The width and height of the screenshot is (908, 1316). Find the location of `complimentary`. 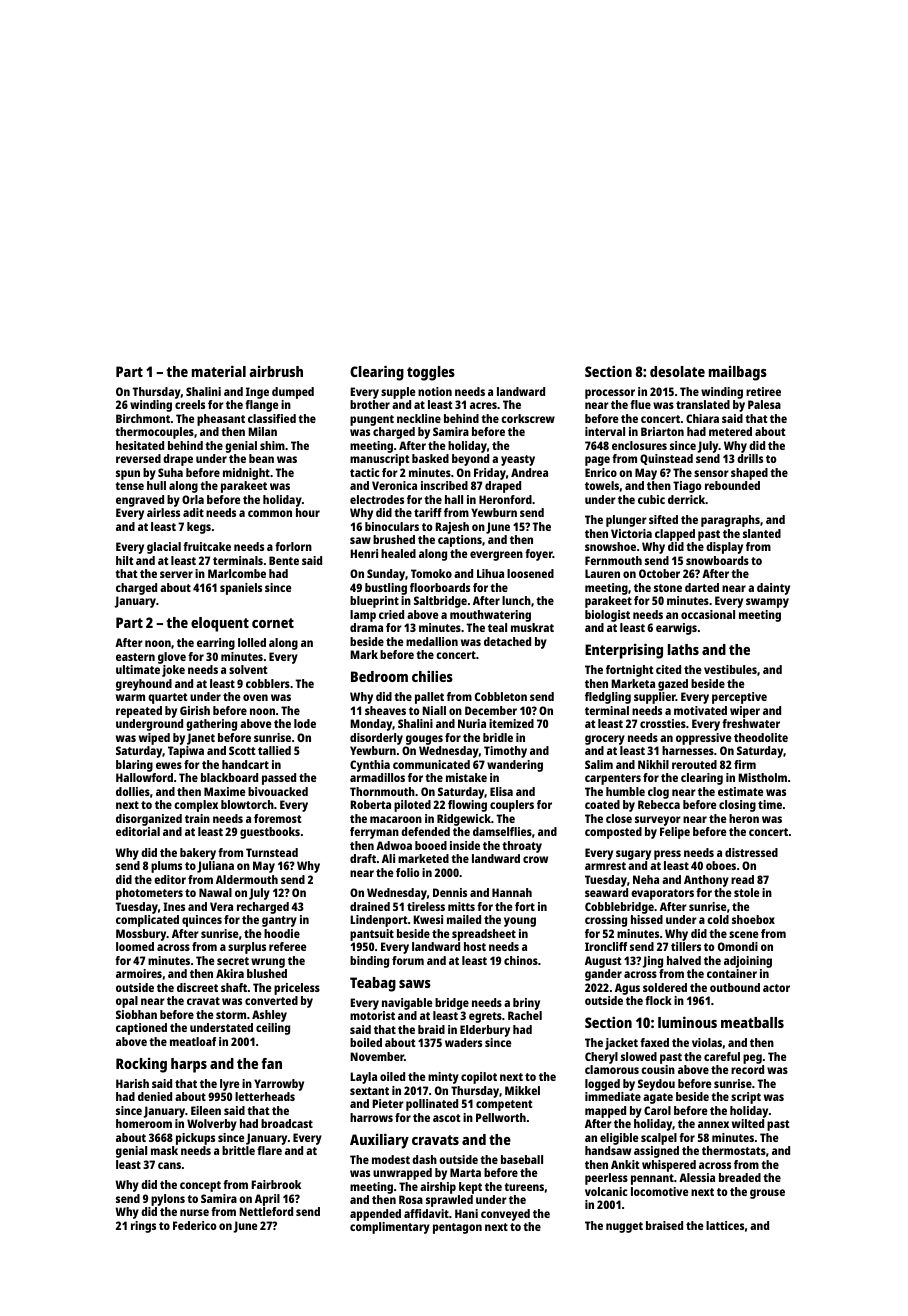

complimentary is located at coordinates (390, 1228).
